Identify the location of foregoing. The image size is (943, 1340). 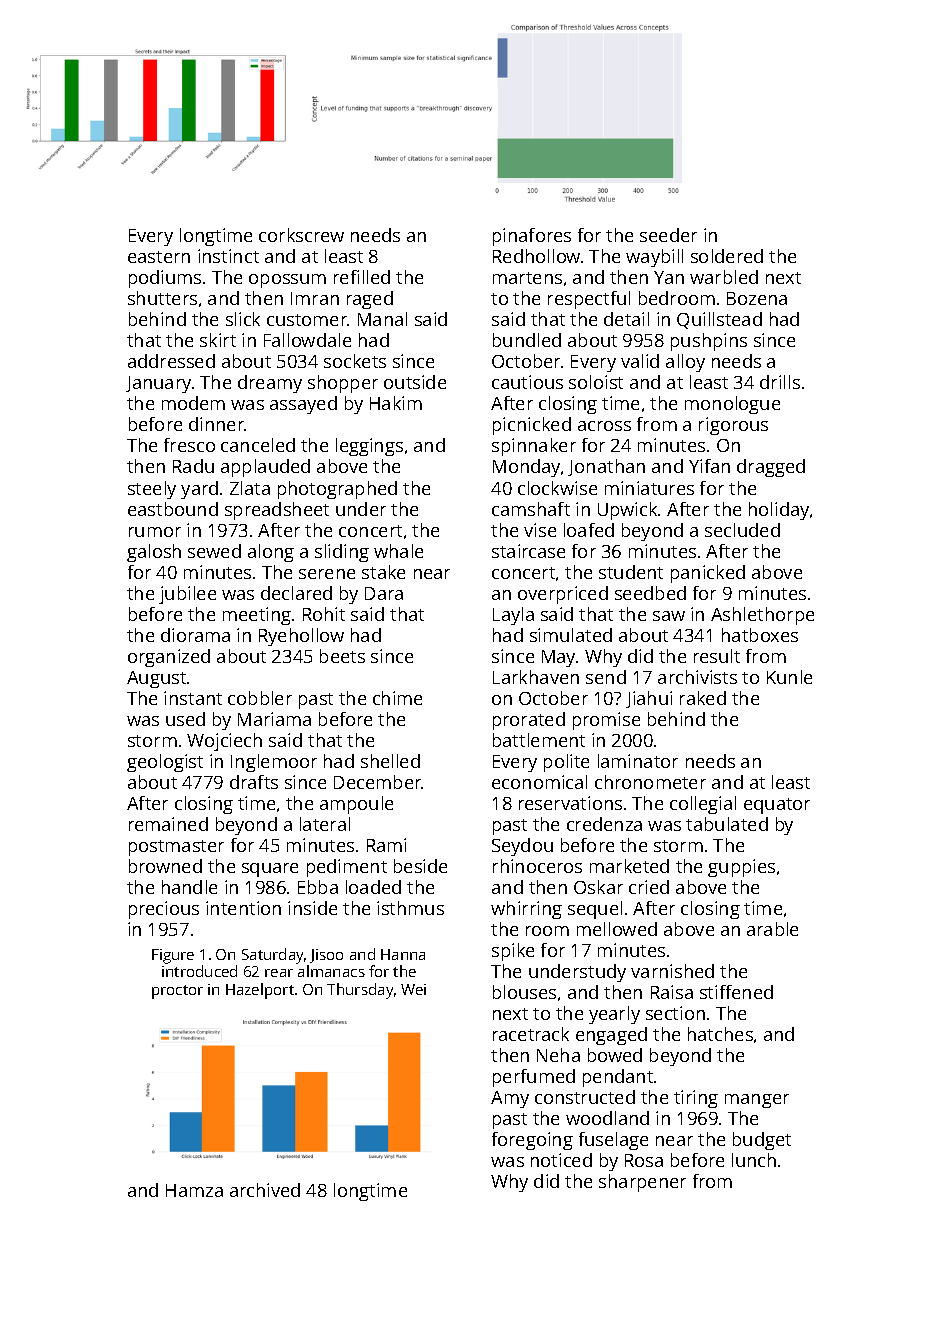
(532, 1141).
